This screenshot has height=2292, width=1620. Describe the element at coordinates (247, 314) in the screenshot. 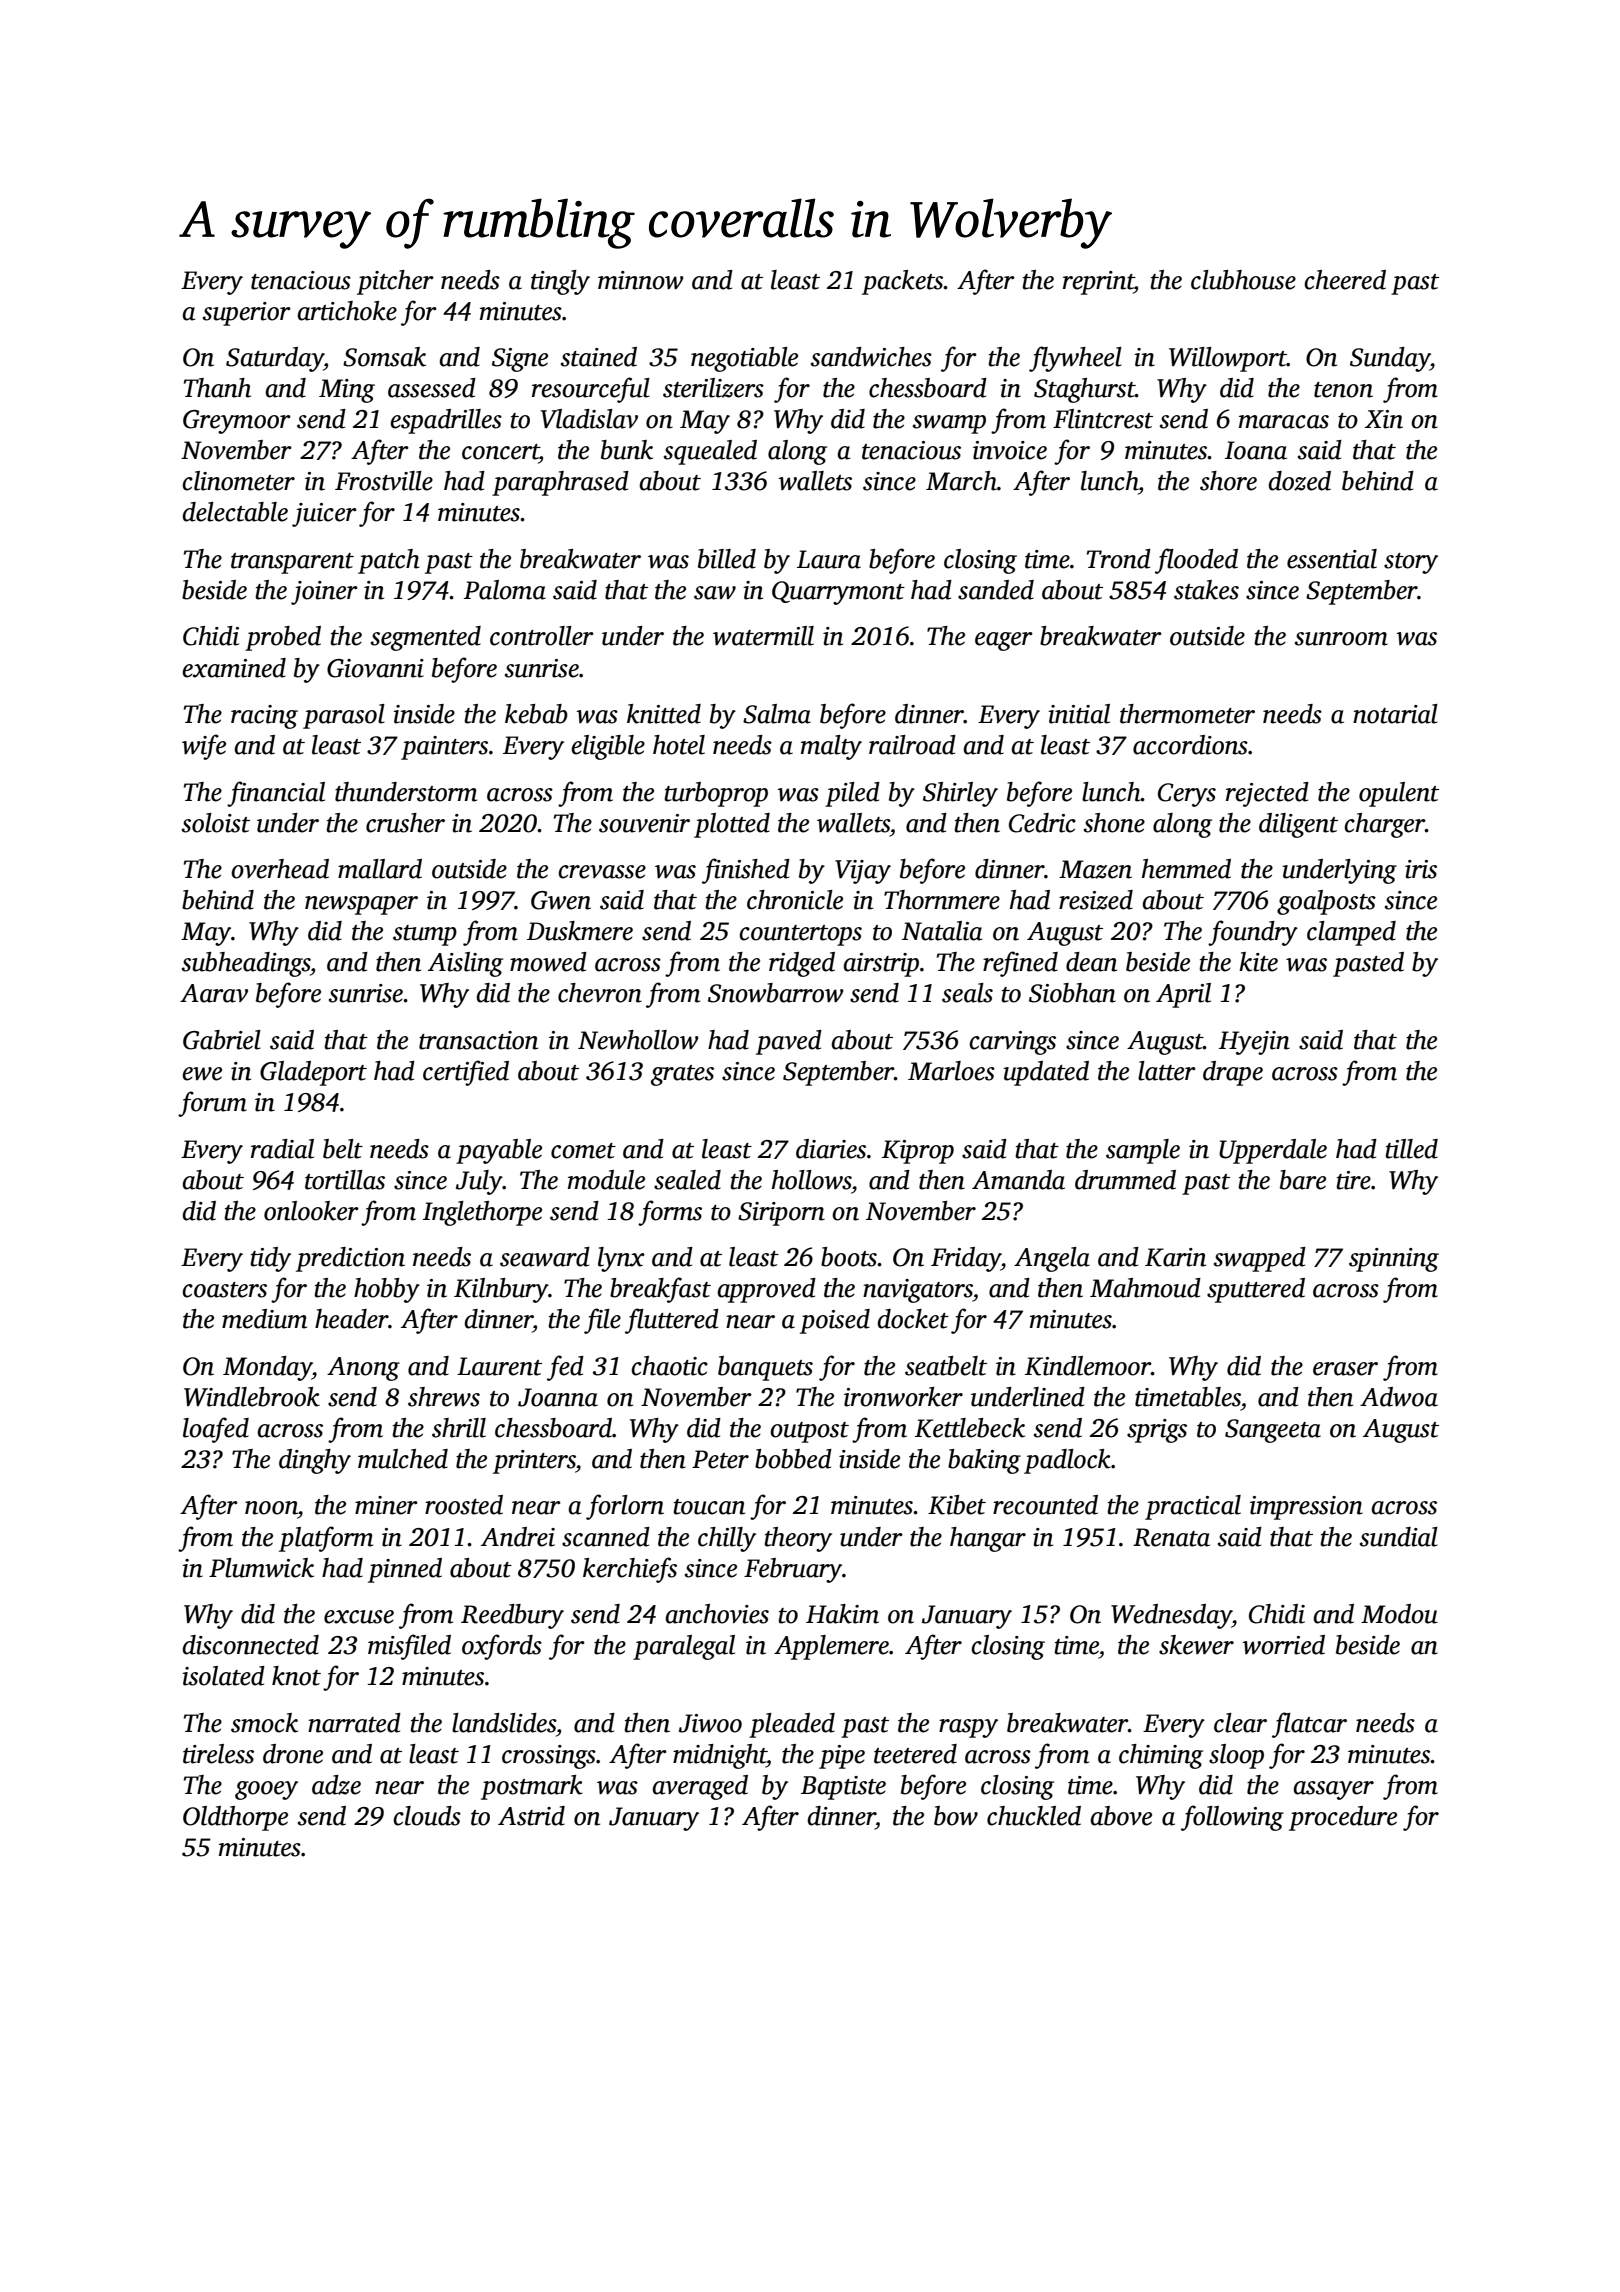

I see `superior` at that location.
